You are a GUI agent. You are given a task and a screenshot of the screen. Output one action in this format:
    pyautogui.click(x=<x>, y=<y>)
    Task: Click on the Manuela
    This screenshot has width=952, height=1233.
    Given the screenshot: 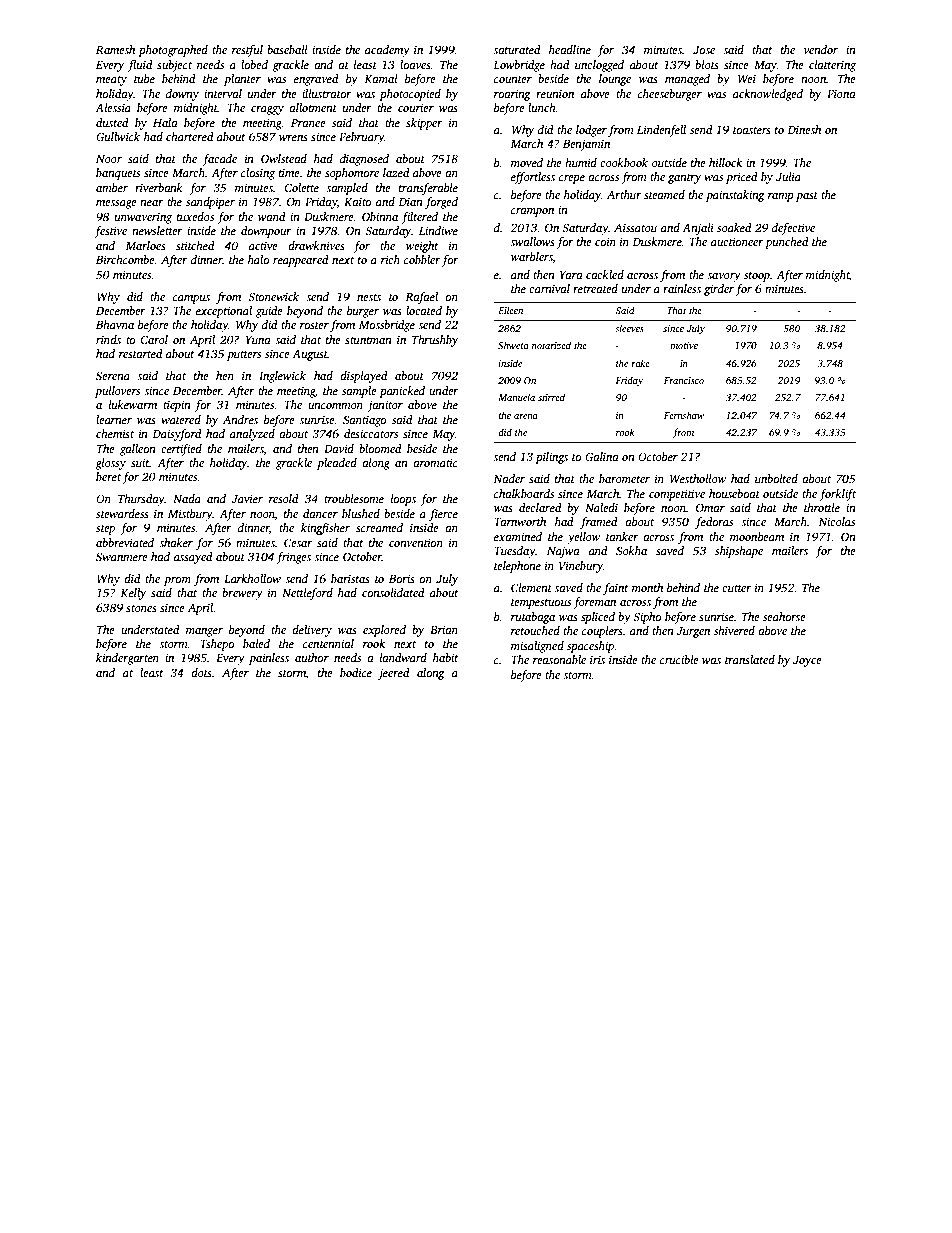 What is the action you would take?
    pyautogui.click(x=516, y=397)
